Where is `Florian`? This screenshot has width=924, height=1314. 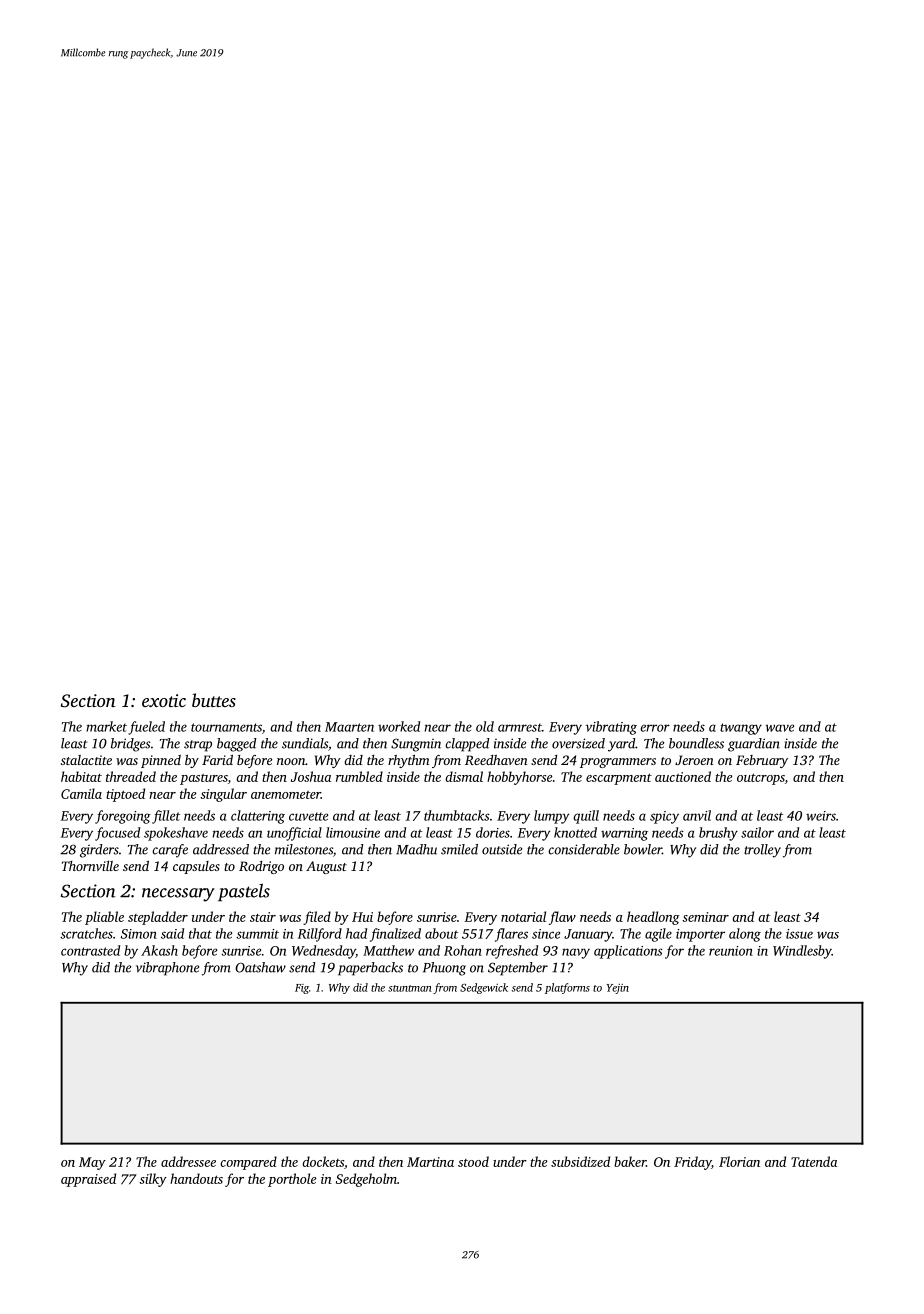 Florian is located at coordinates (739, 1161).
